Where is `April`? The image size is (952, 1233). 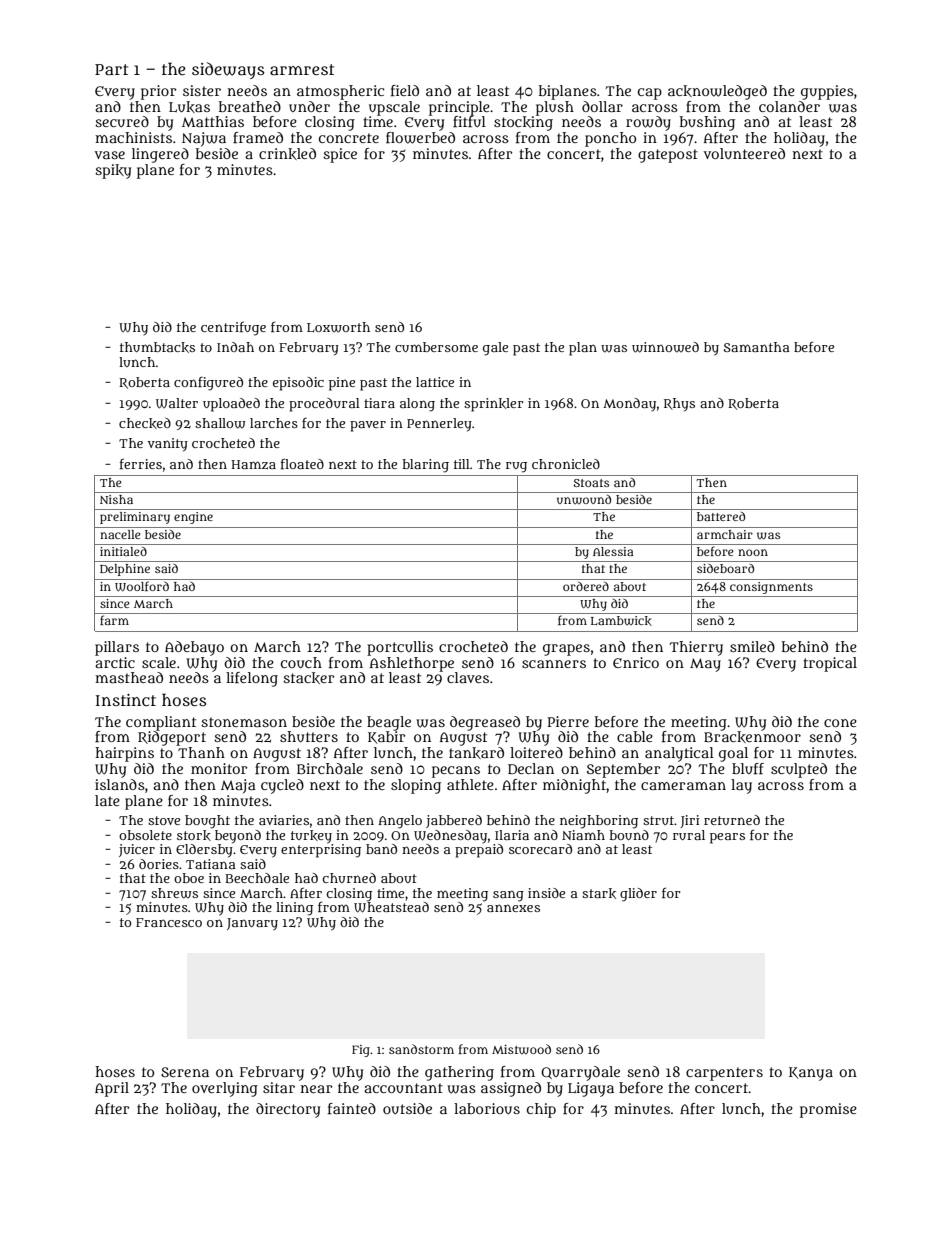
April is located at coordinates (112, 1089).
